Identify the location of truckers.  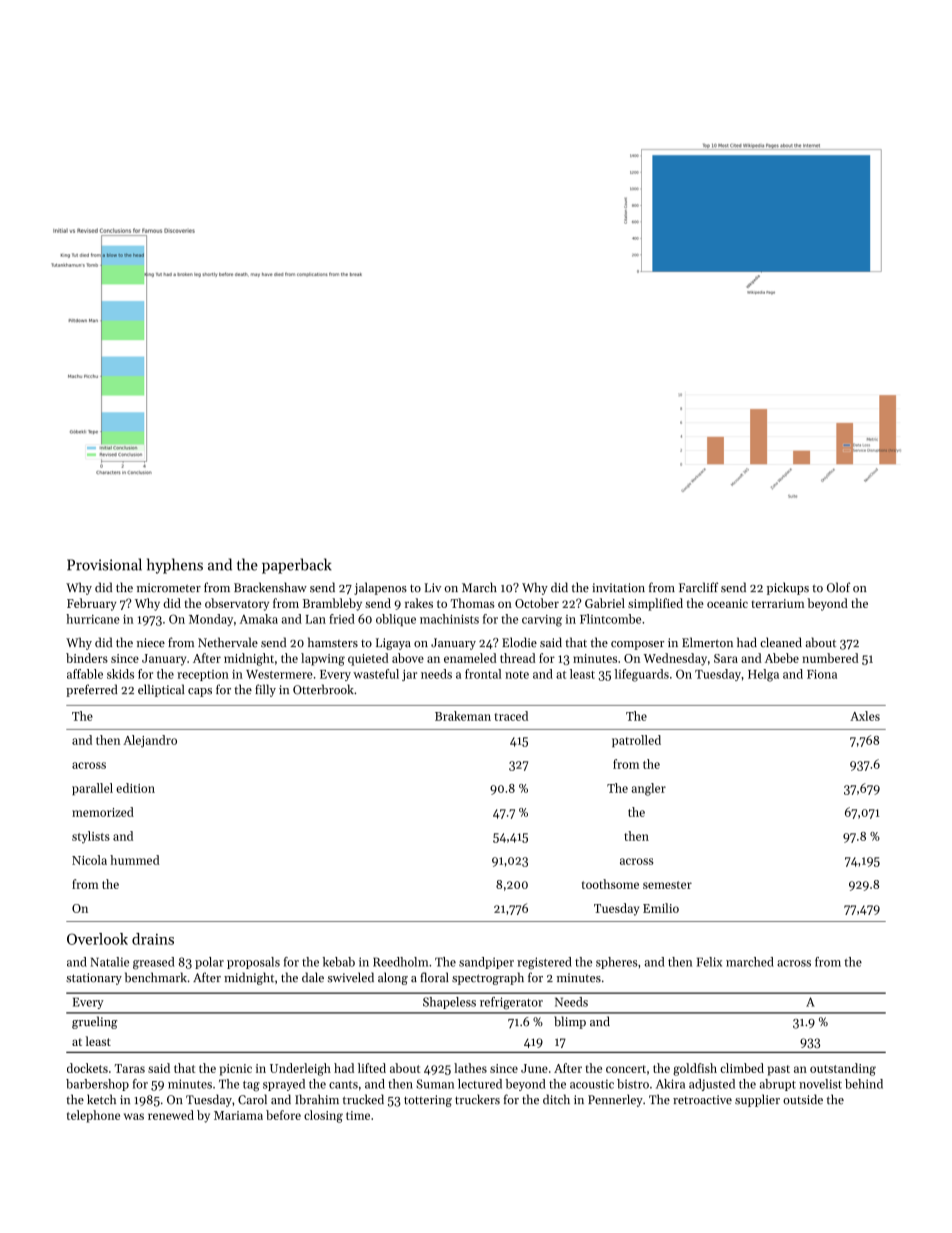
(477, 1099).
